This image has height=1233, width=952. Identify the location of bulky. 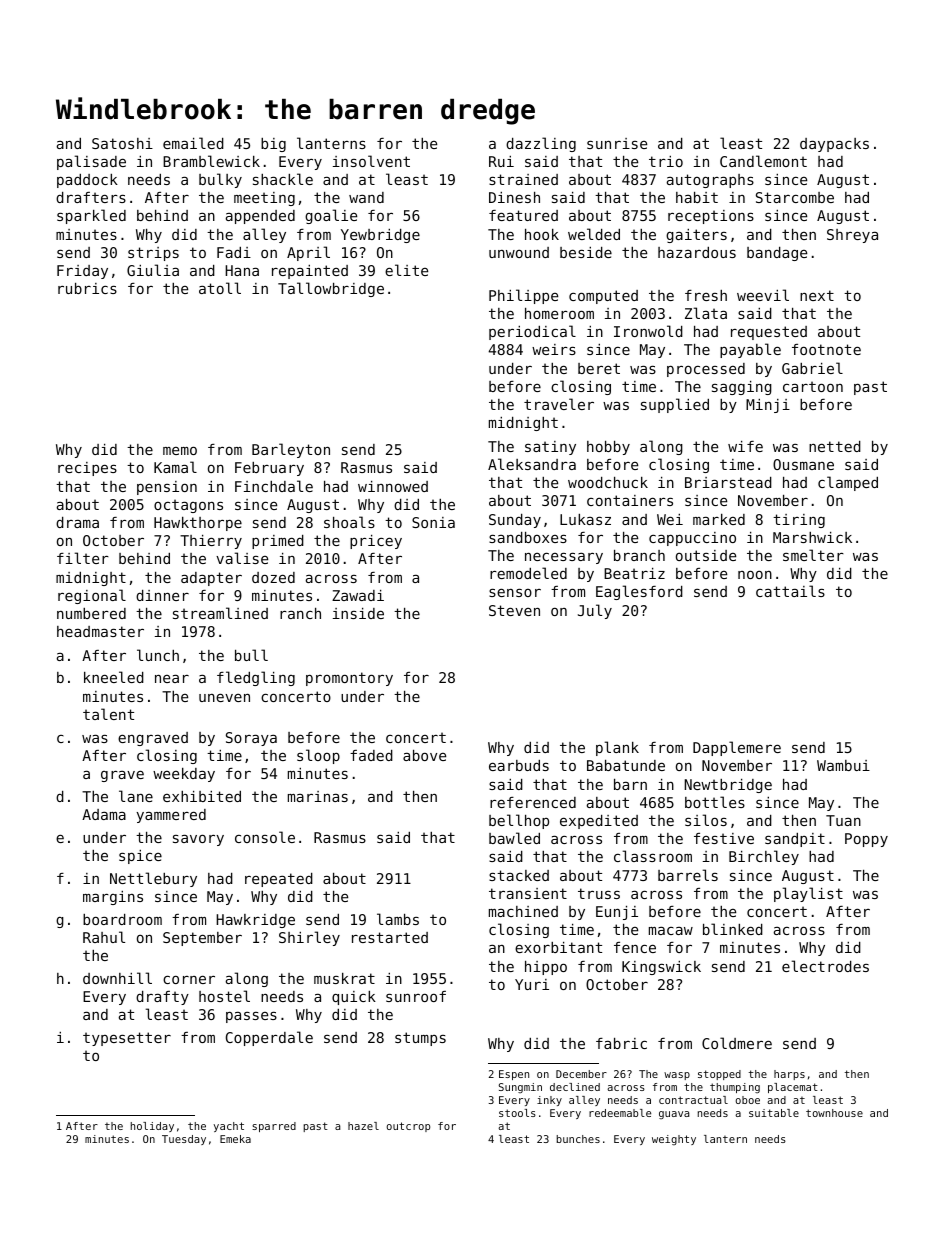
(220, 180).
